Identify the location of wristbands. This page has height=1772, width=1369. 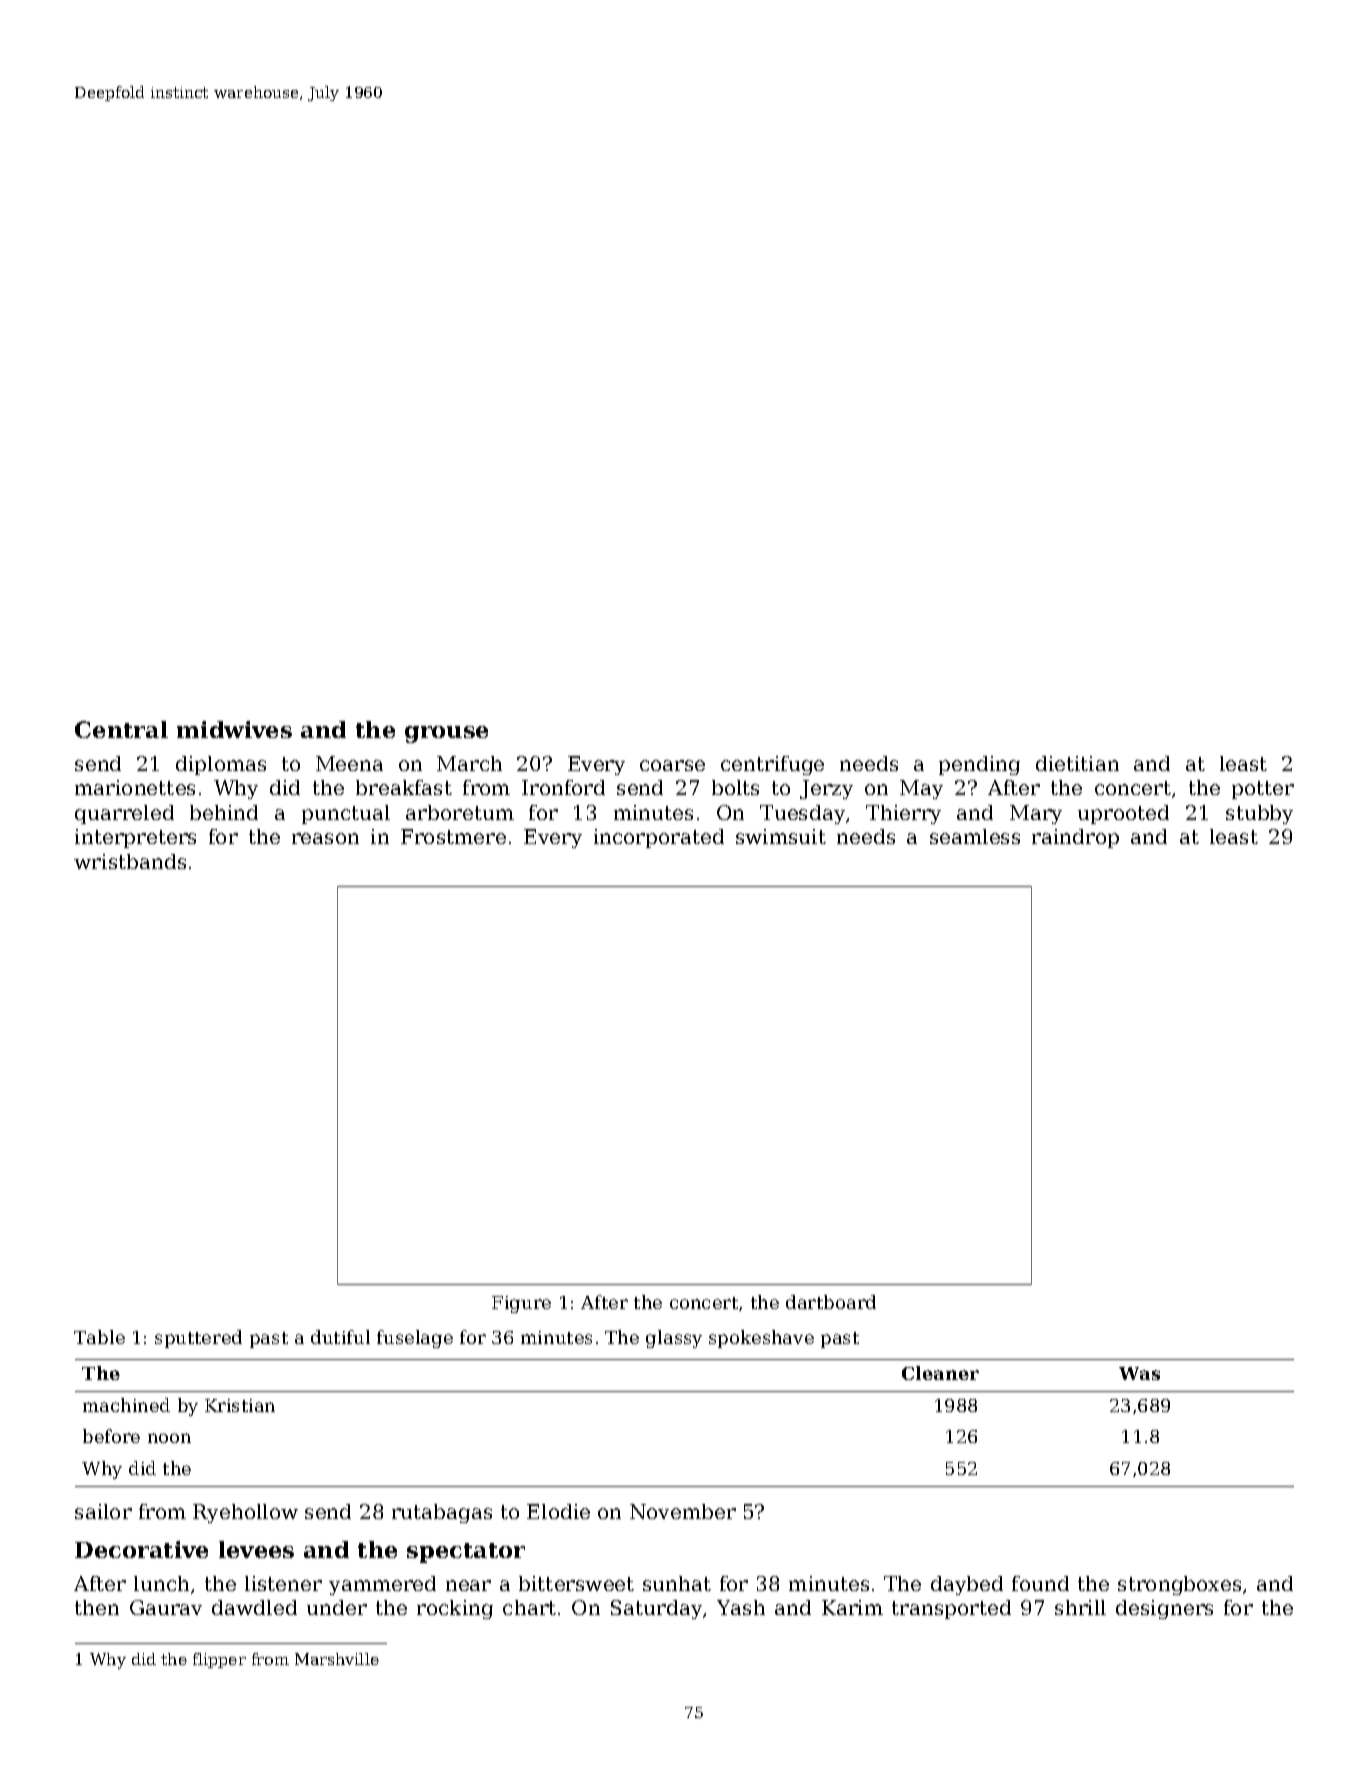
(130, 861).
